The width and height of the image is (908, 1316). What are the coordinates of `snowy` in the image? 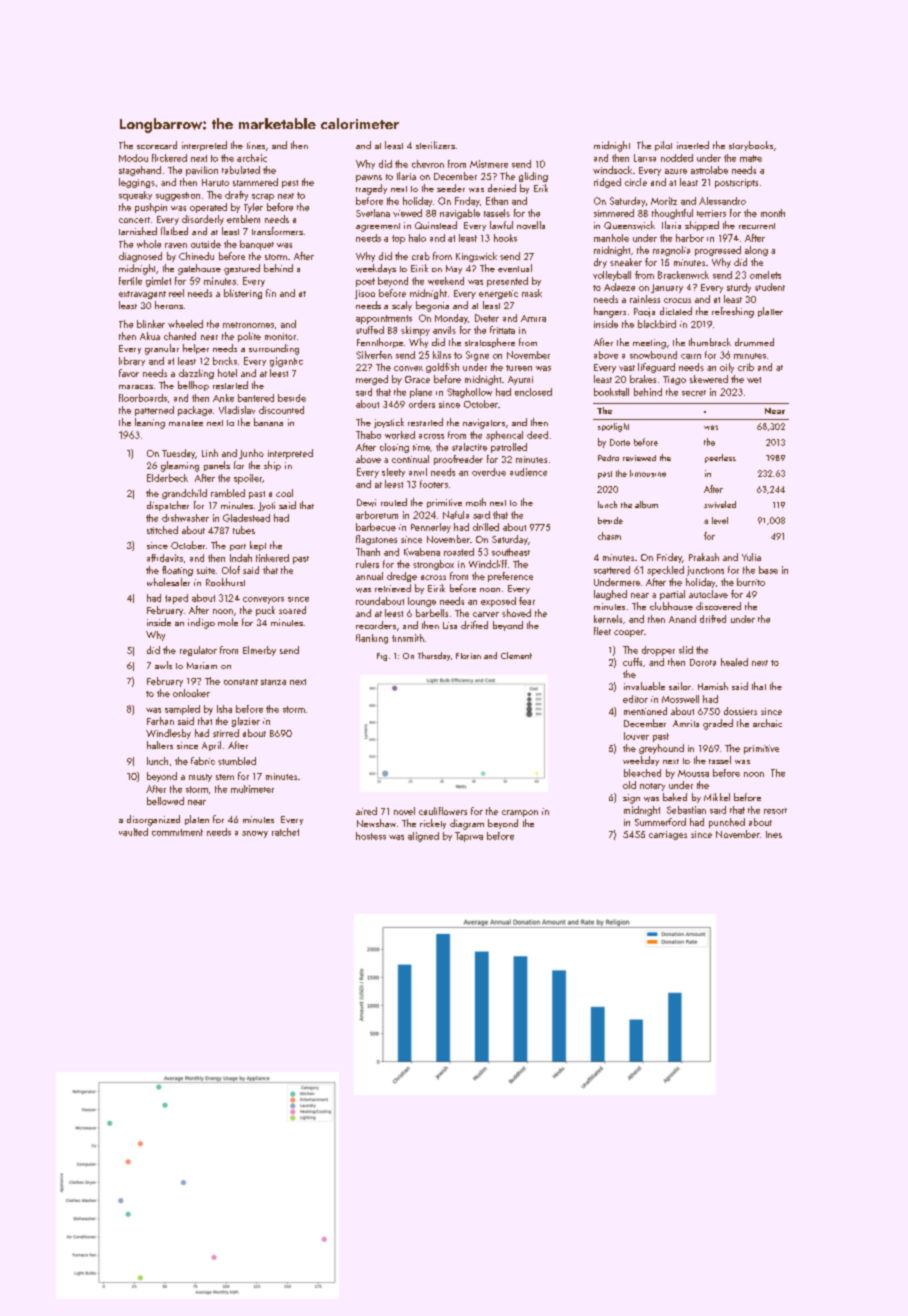 It's located at (255, 834).
